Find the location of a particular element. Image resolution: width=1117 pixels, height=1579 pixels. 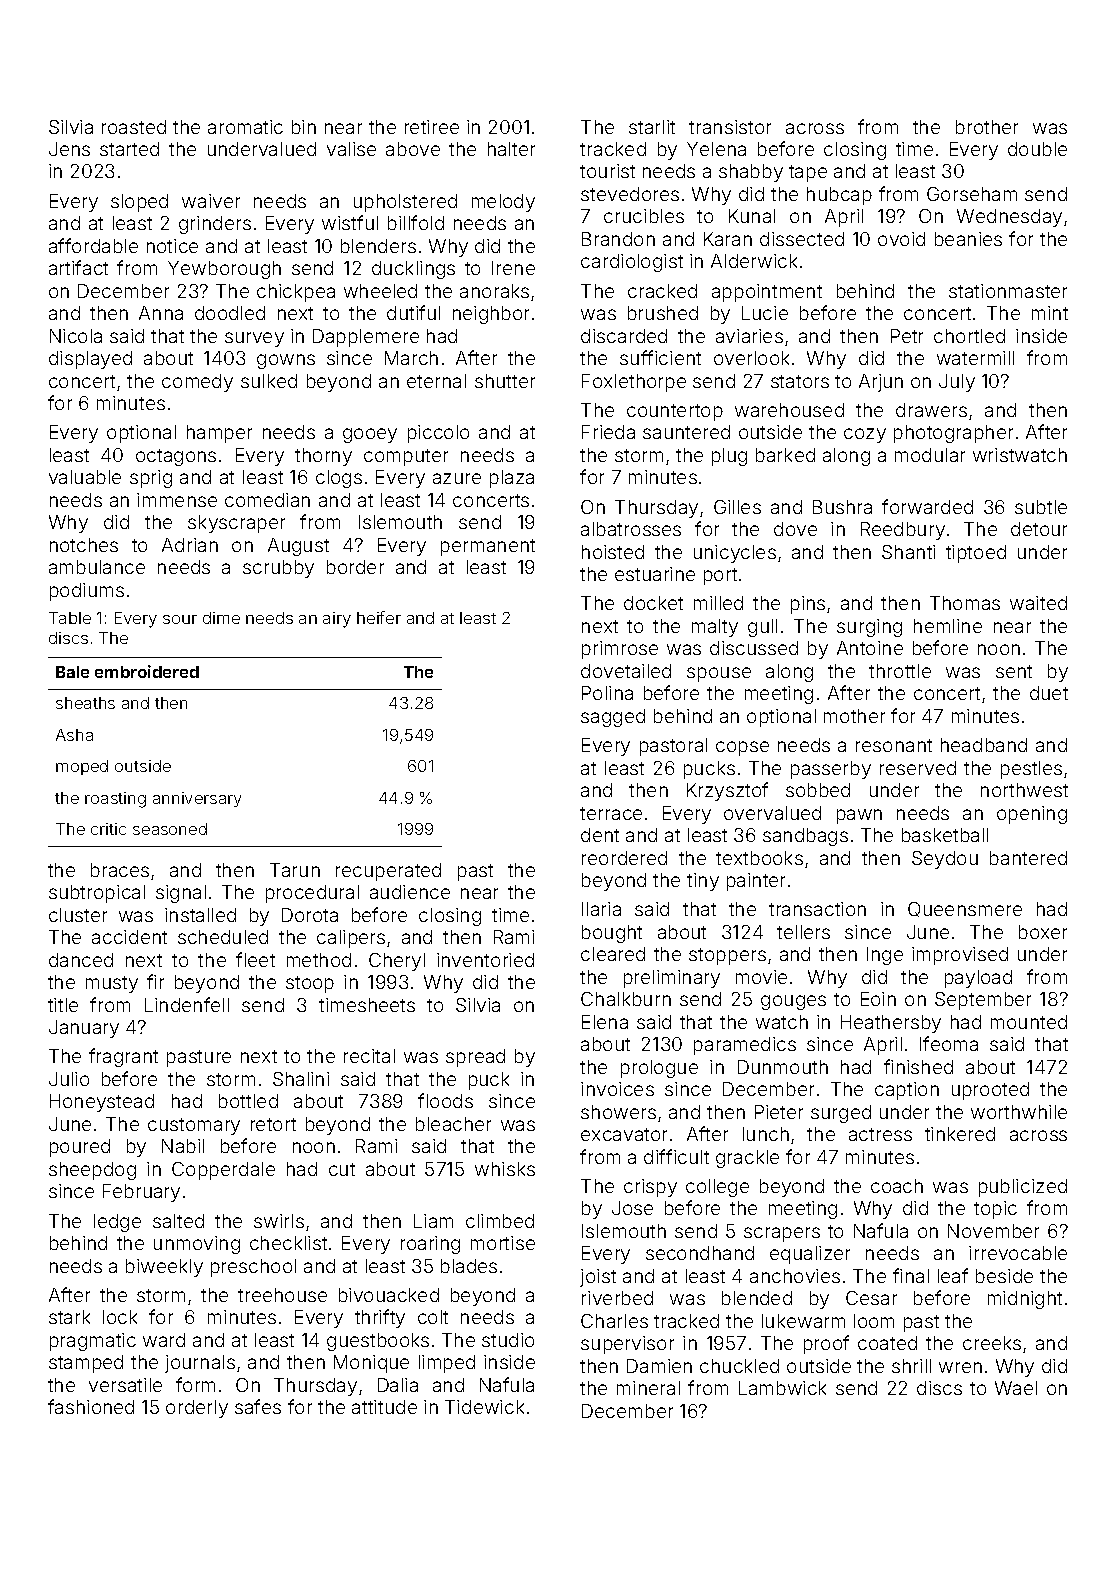

difficult is located at coordinates (676, 1156).
